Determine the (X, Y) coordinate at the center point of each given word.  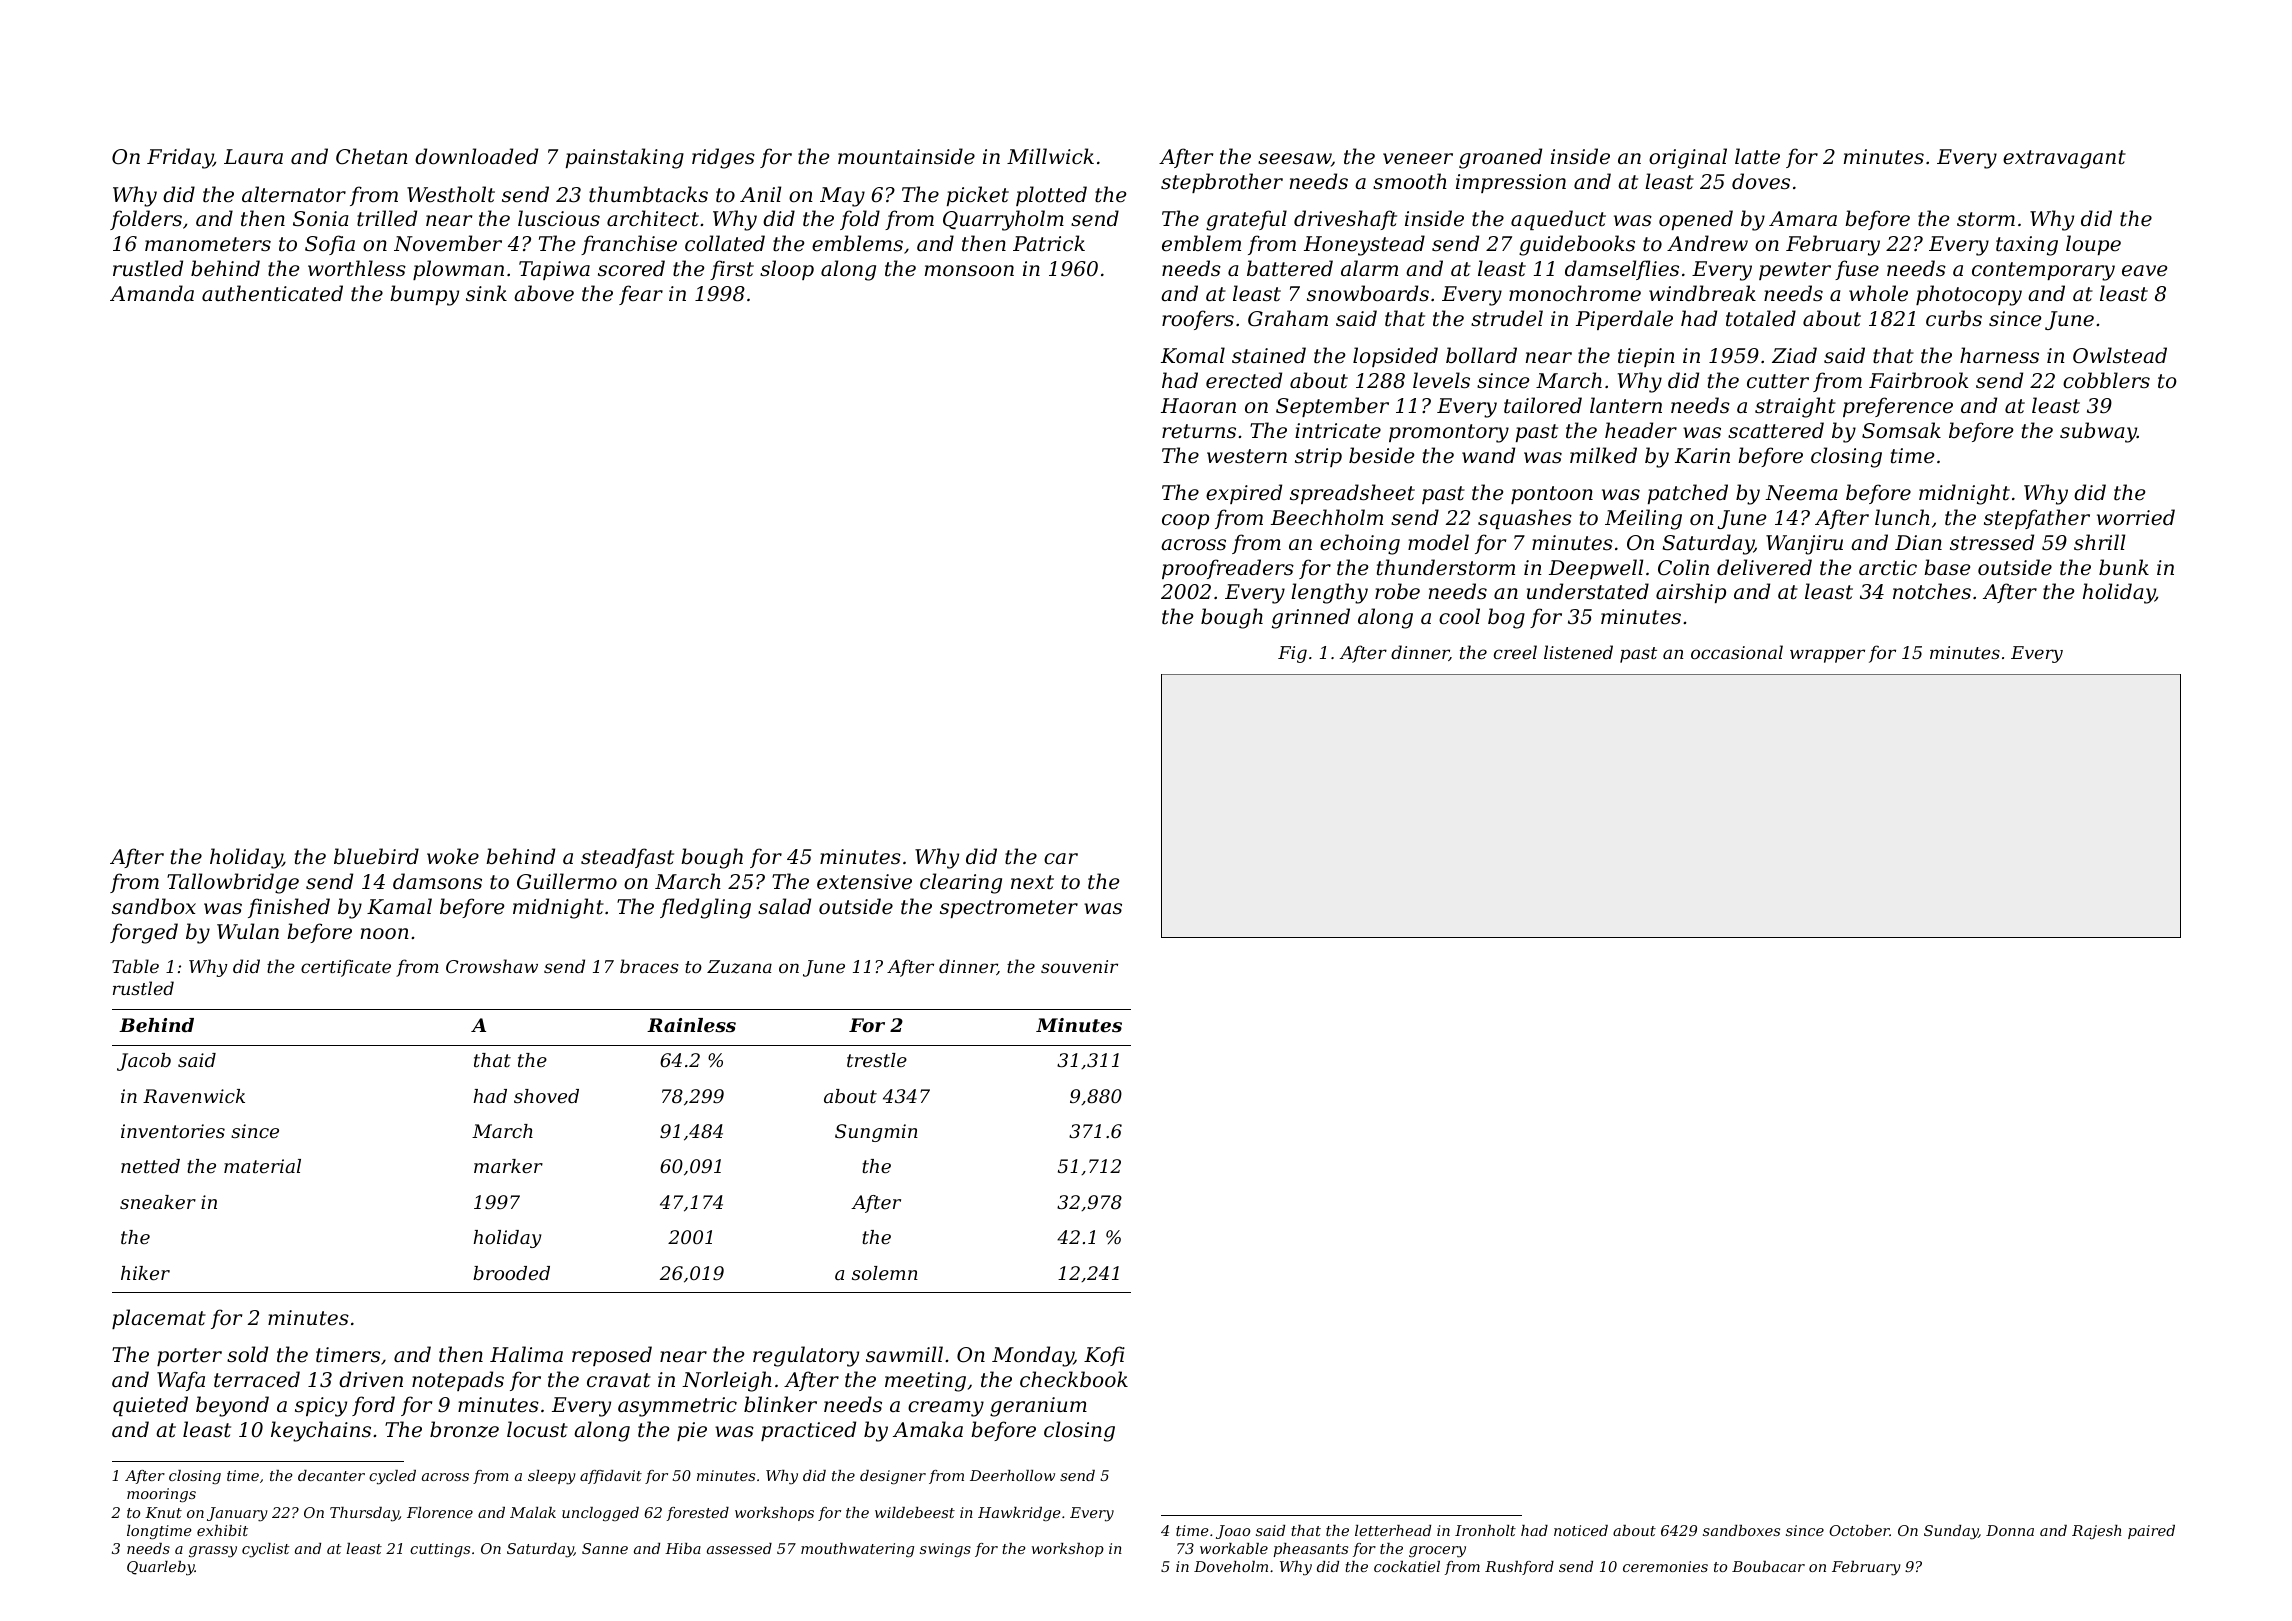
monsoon (969, 271)
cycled (392, 1477)
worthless (357, 268)
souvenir (1079, 966)
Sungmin (876, 1133)
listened (1578, 652)
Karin (1702, 455)
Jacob (144, 1062)
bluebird (376, 856)
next (1032, 882)
